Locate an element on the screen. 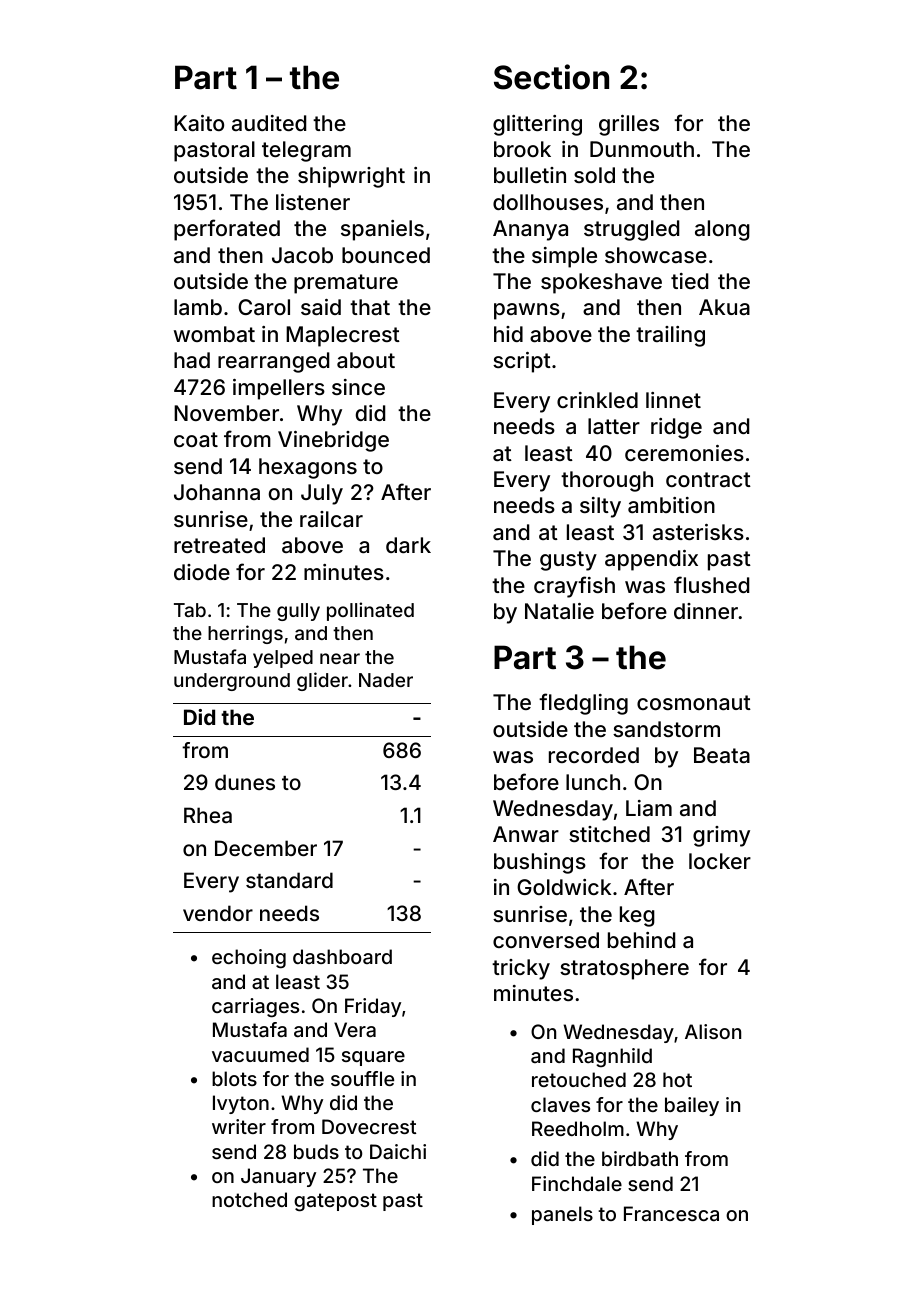 The width and height of the screenshot is (924, 1311). vendor is located at coordinates (218, 913).
